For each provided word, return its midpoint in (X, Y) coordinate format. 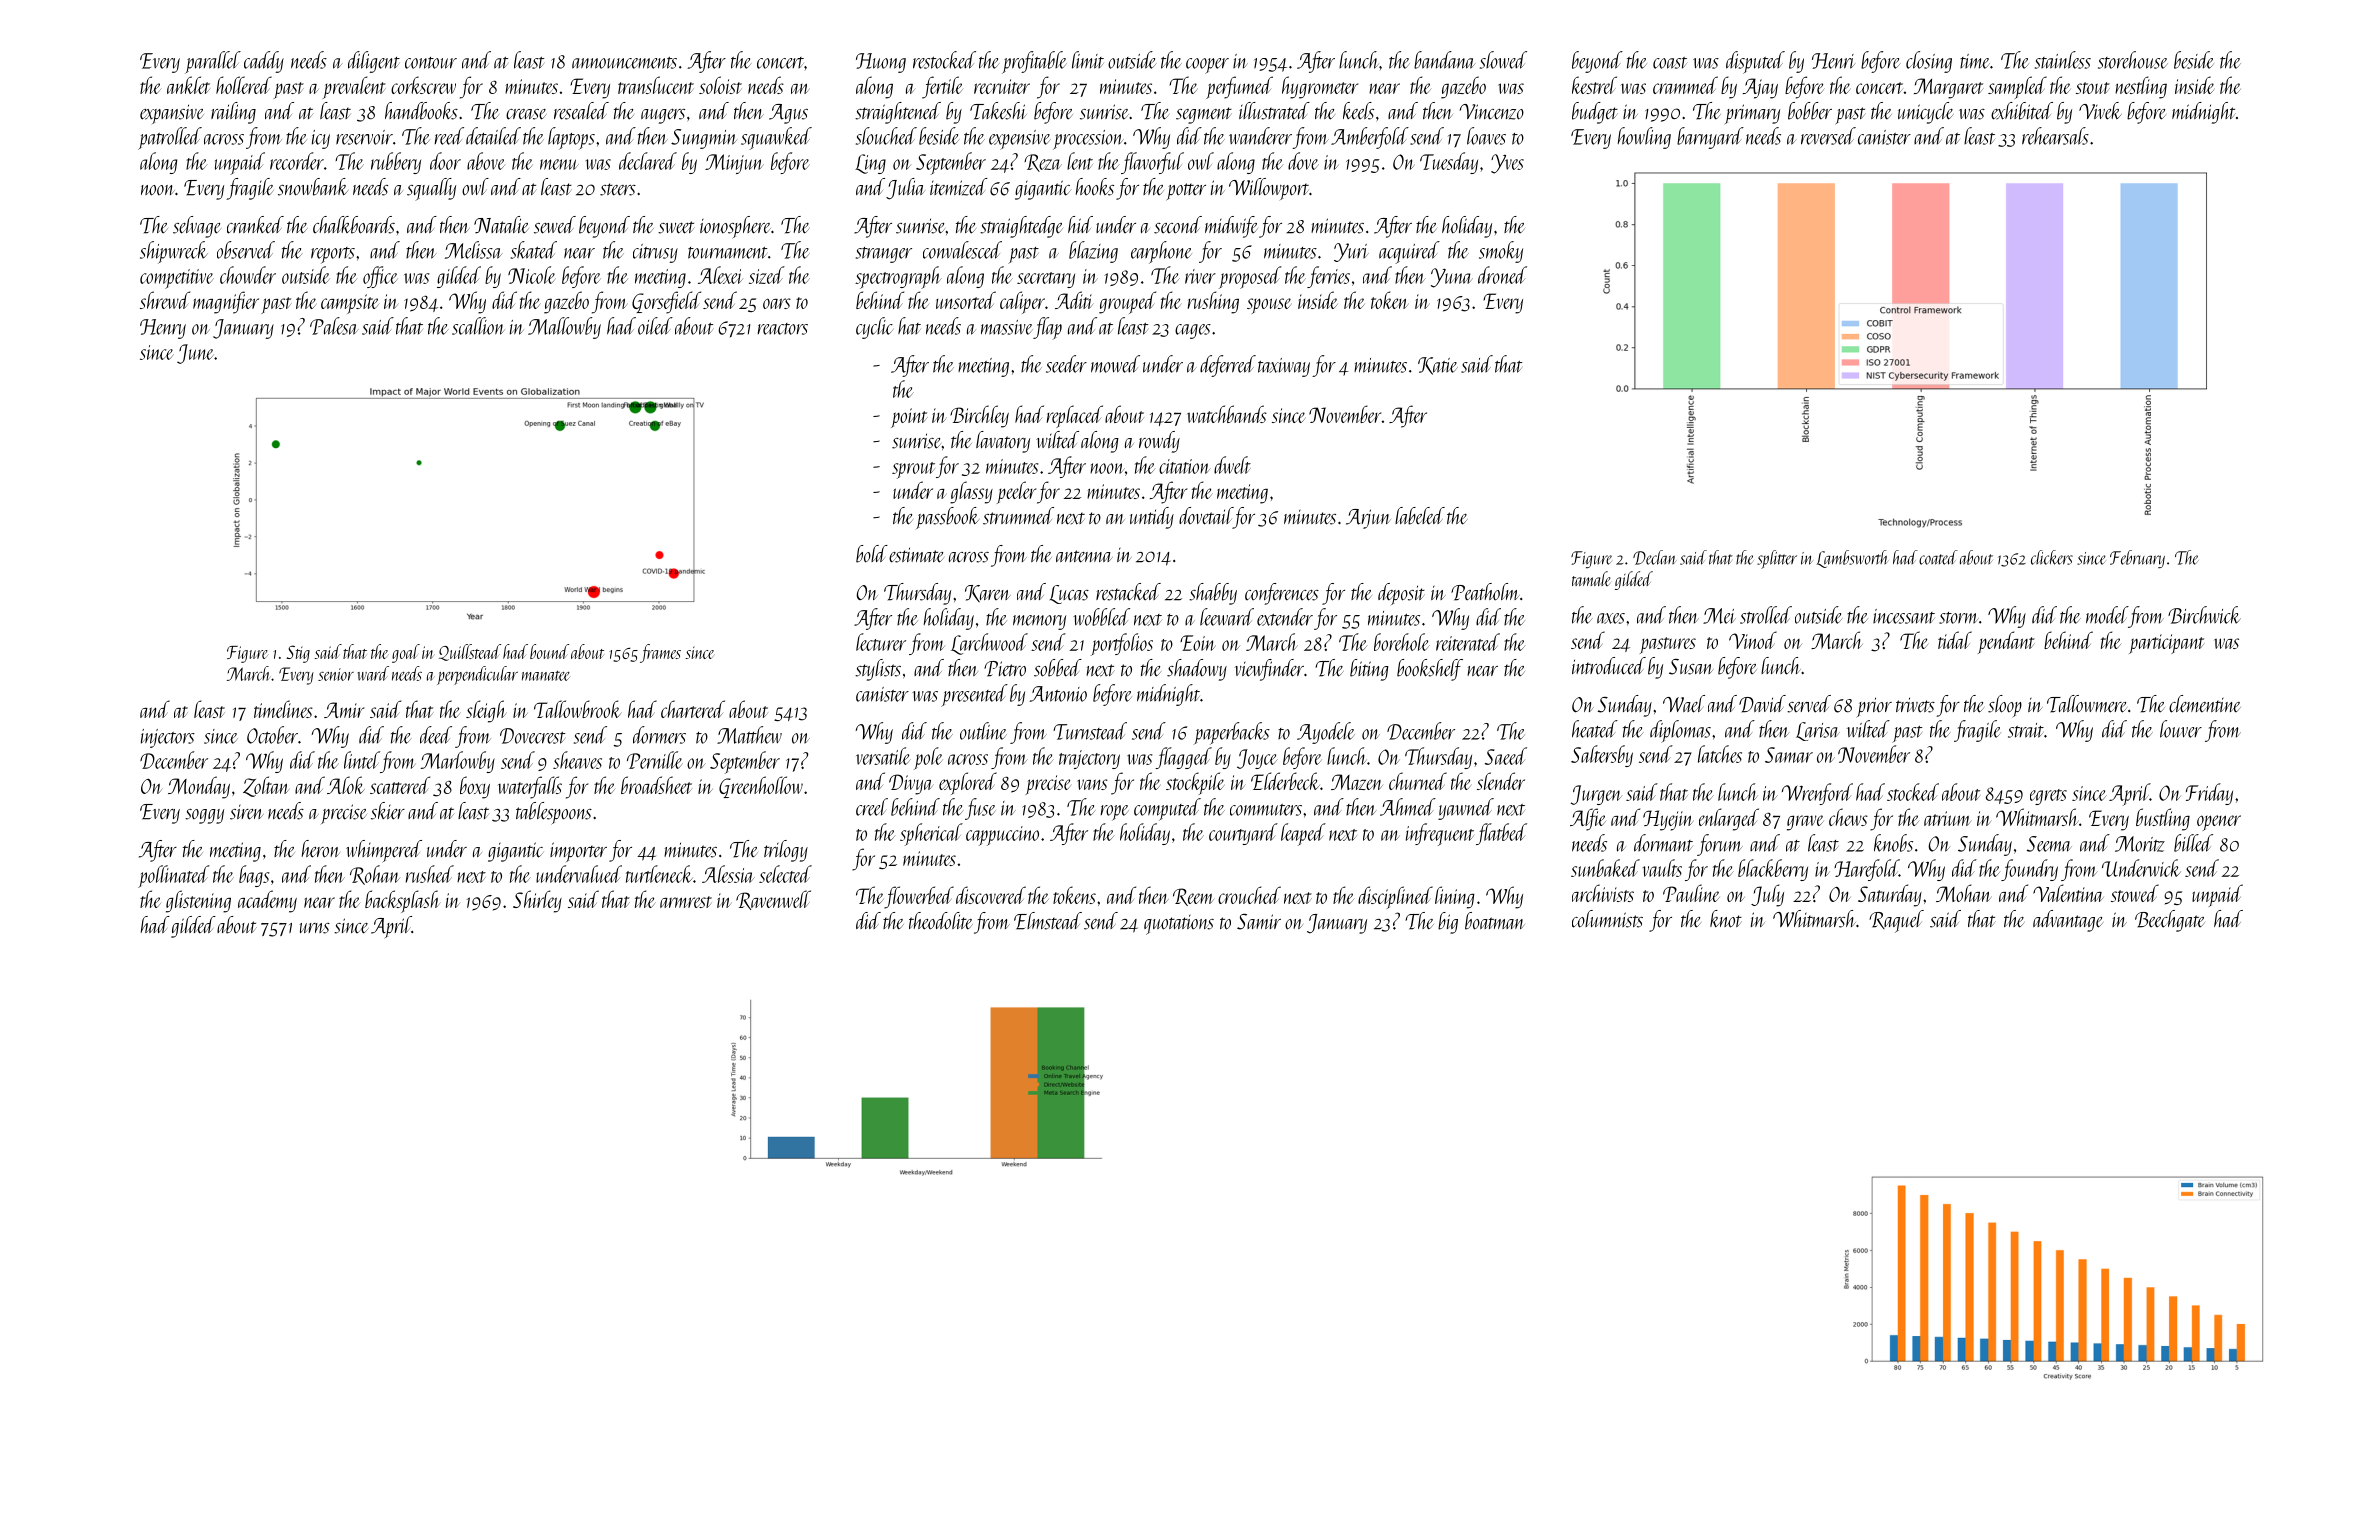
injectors (168, 738)
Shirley (537, 901)
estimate (916, 555)
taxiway (1284, 367)
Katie (1438, 366)
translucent (656, 85)
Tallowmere (2087, 704)
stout (2093, 88)
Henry (163, 329)
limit (1088, 60)
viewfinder (1269, 670)
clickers (2052, 557)
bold (872, 554)
